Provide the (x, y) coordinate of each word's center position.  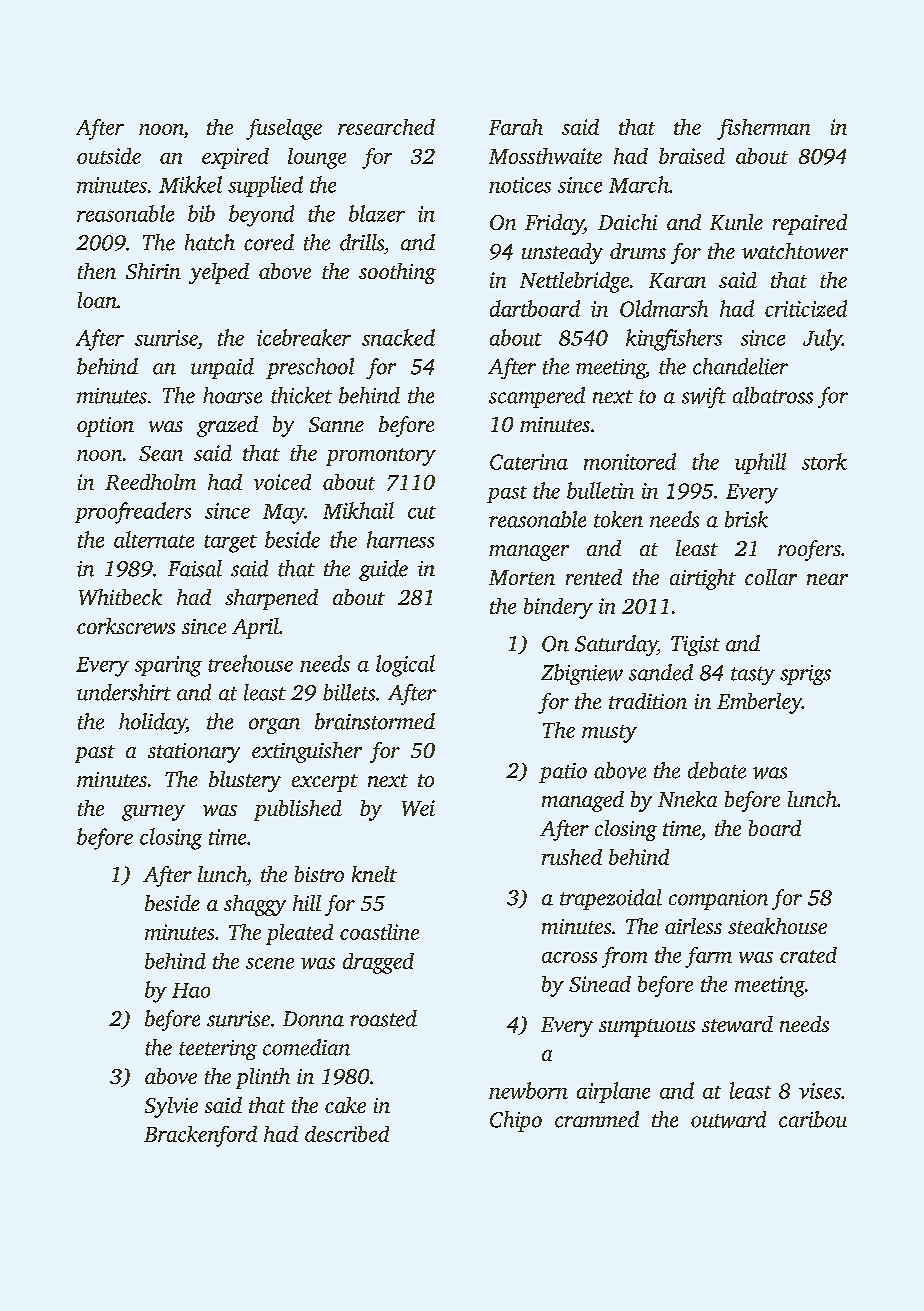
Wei (418, 808)
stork (824, 461)
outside (109, 156)
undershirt (124, 692)
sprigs (805, 675)
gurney (153, 813)
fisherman (763, 129)
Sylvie (171, 1107)
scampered (537, 397)
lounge (317, 158)
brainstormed (375, 721)
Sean (161, 453)
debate (717, 770)
